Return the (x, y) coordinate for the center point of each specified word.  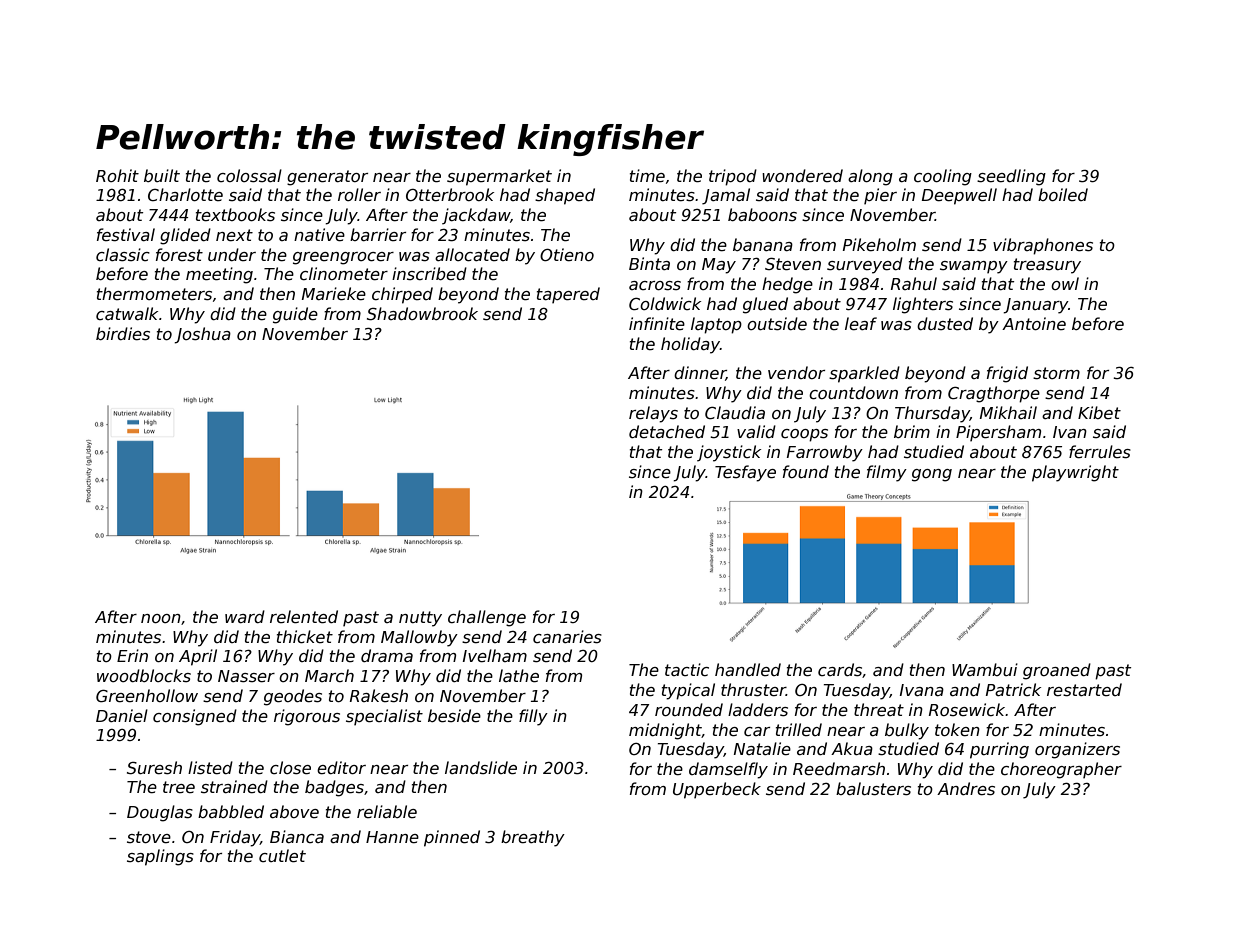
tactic (687, 669)
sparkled (864, 374)
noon (161, 618)
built (162, 175)
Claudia (735, 412)
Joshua (202, 335)
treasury (1047, 266)
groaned (1057, 671)
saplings (160, 857)
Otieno (567, 255)
